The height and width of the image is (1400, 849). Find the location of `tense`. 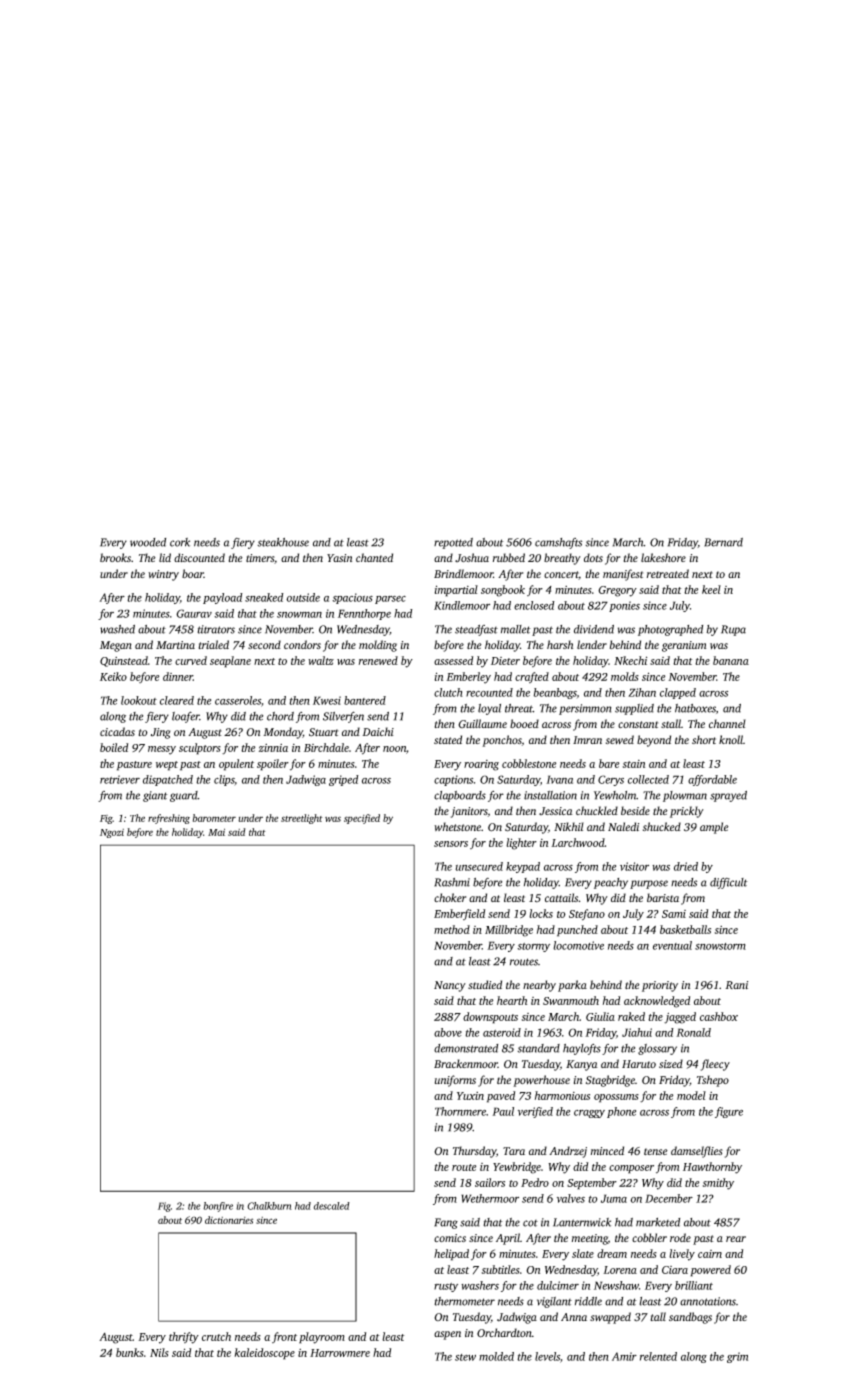

tense is located at coordinates (656, 1151).
